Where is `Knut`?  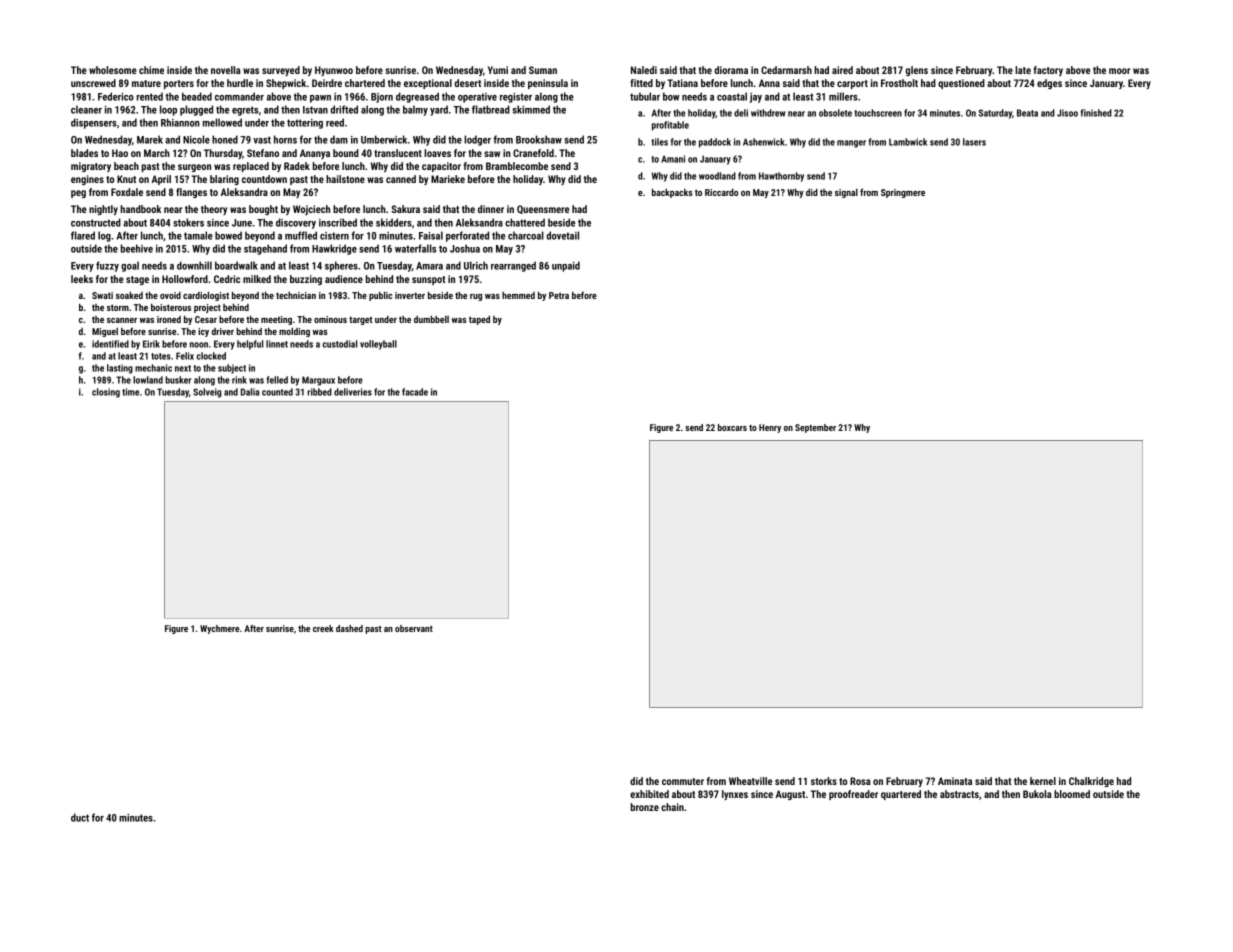
Knut is located at coordinates (126, 179).
